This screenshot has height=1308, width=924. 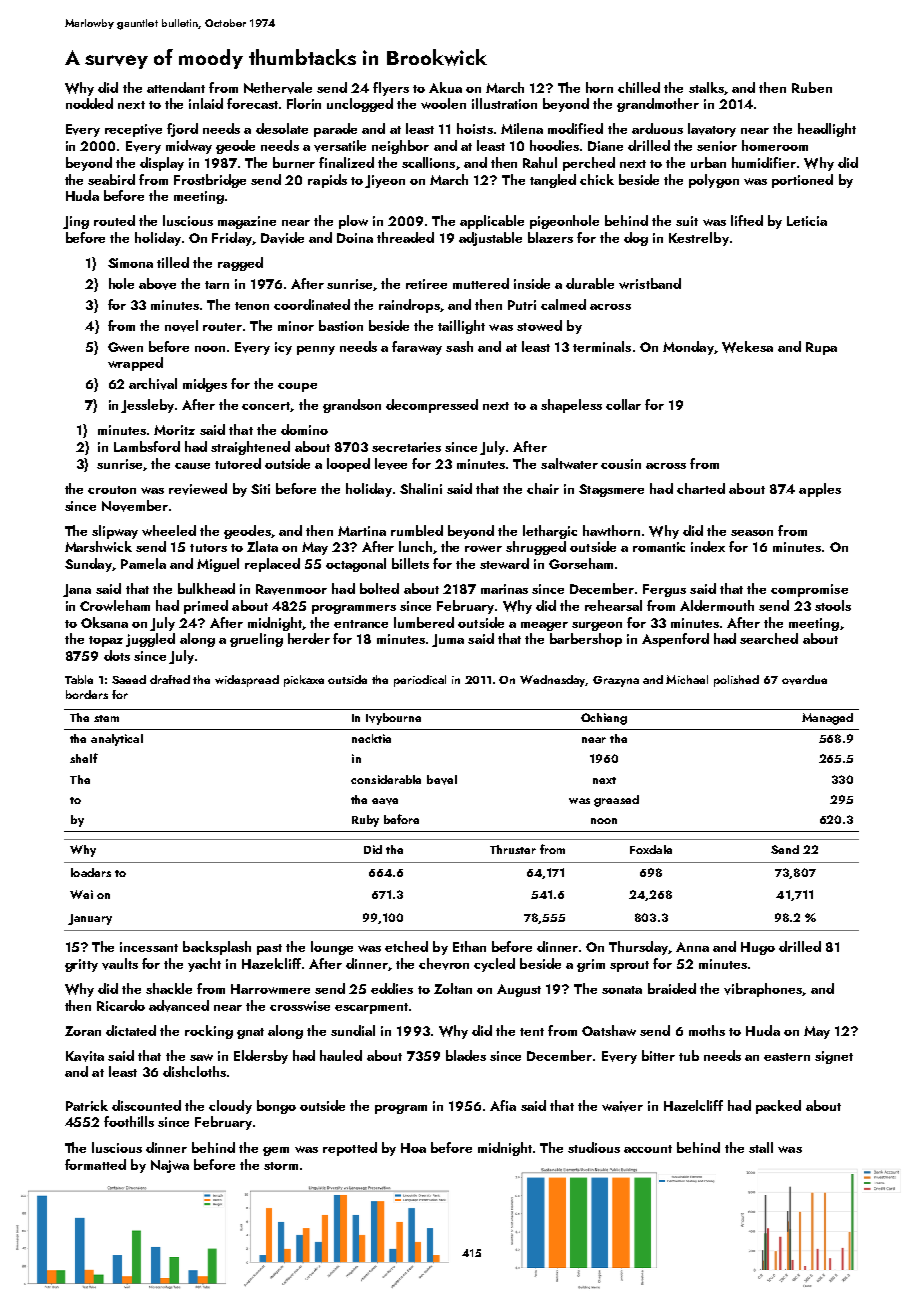 I want to click on past, so click(x=269, y=949).
